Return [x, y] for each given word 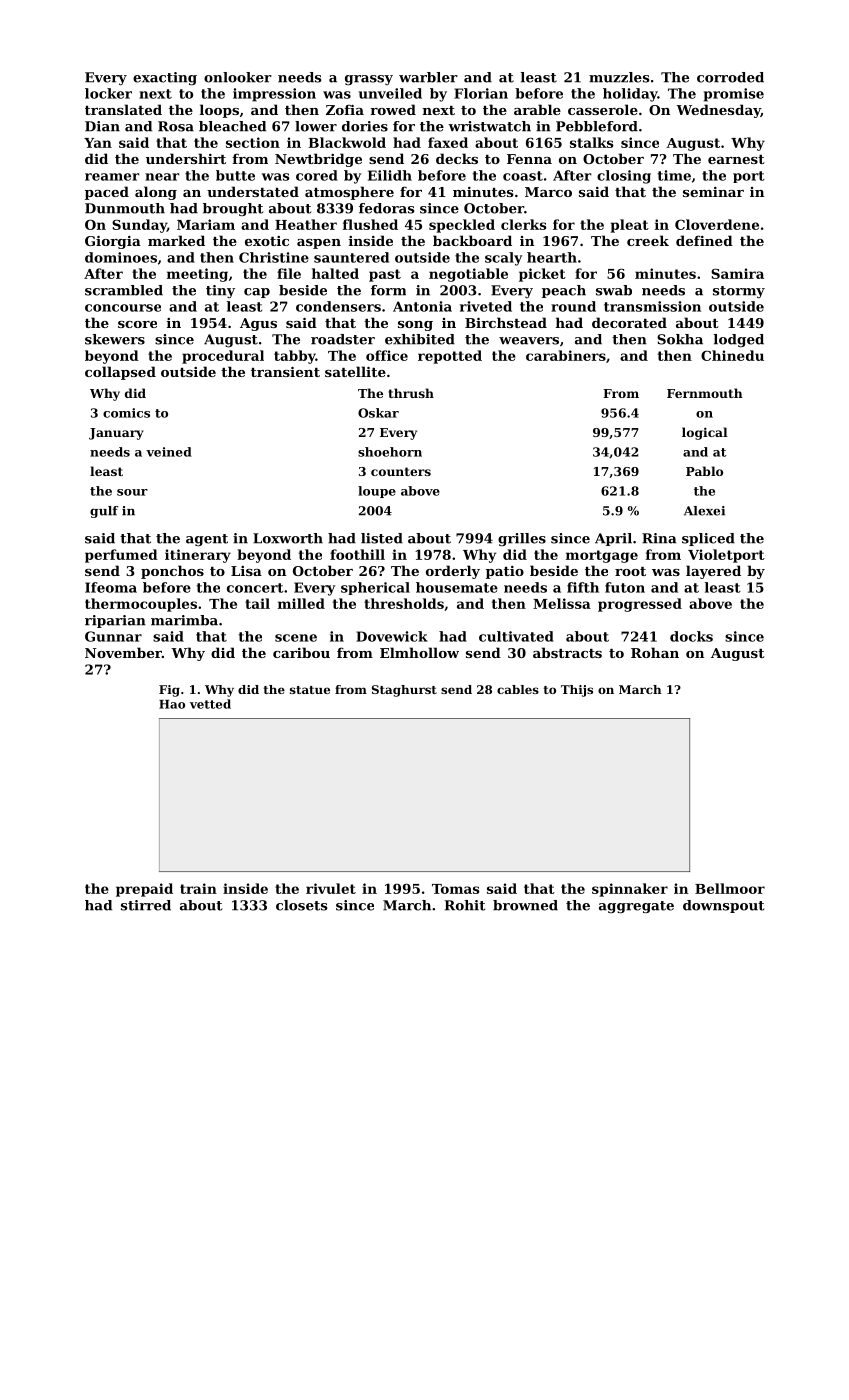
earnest [736, 159]
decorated [629, 322]
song [415, 326]
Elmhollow [419, 652]
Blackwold [347, 142]
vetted [210, 704]
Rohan [655, 652]
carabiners [566, 355]
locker [108, 93]
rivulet [331, 888]
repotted [450, 357]
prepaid [144, 890]
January [116, 434]
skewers [115, 339]
